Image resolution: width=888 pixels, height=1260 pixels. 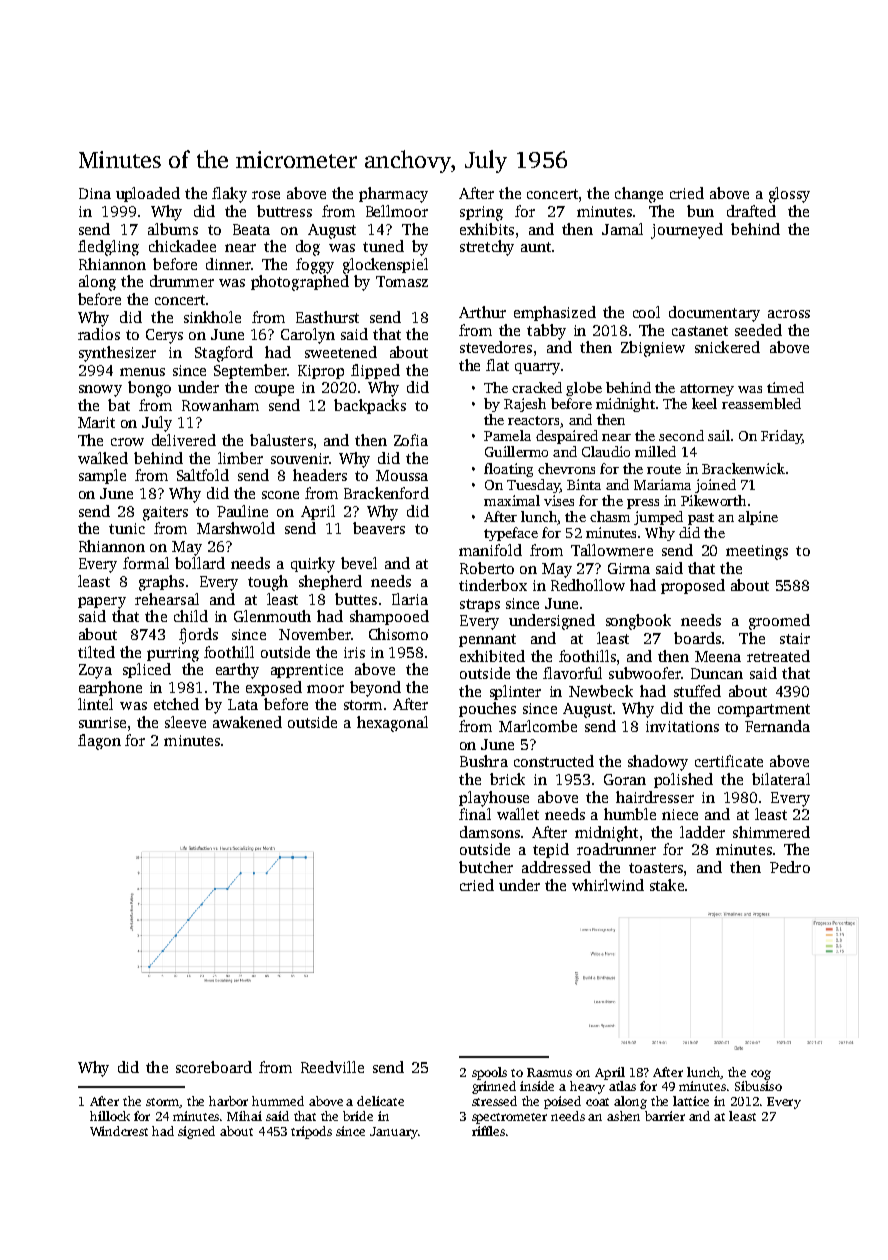 What do you see at coordinates (214, 1067) in the screenshot?
I see `scoreboard` at bounding box center [214, 1067].
